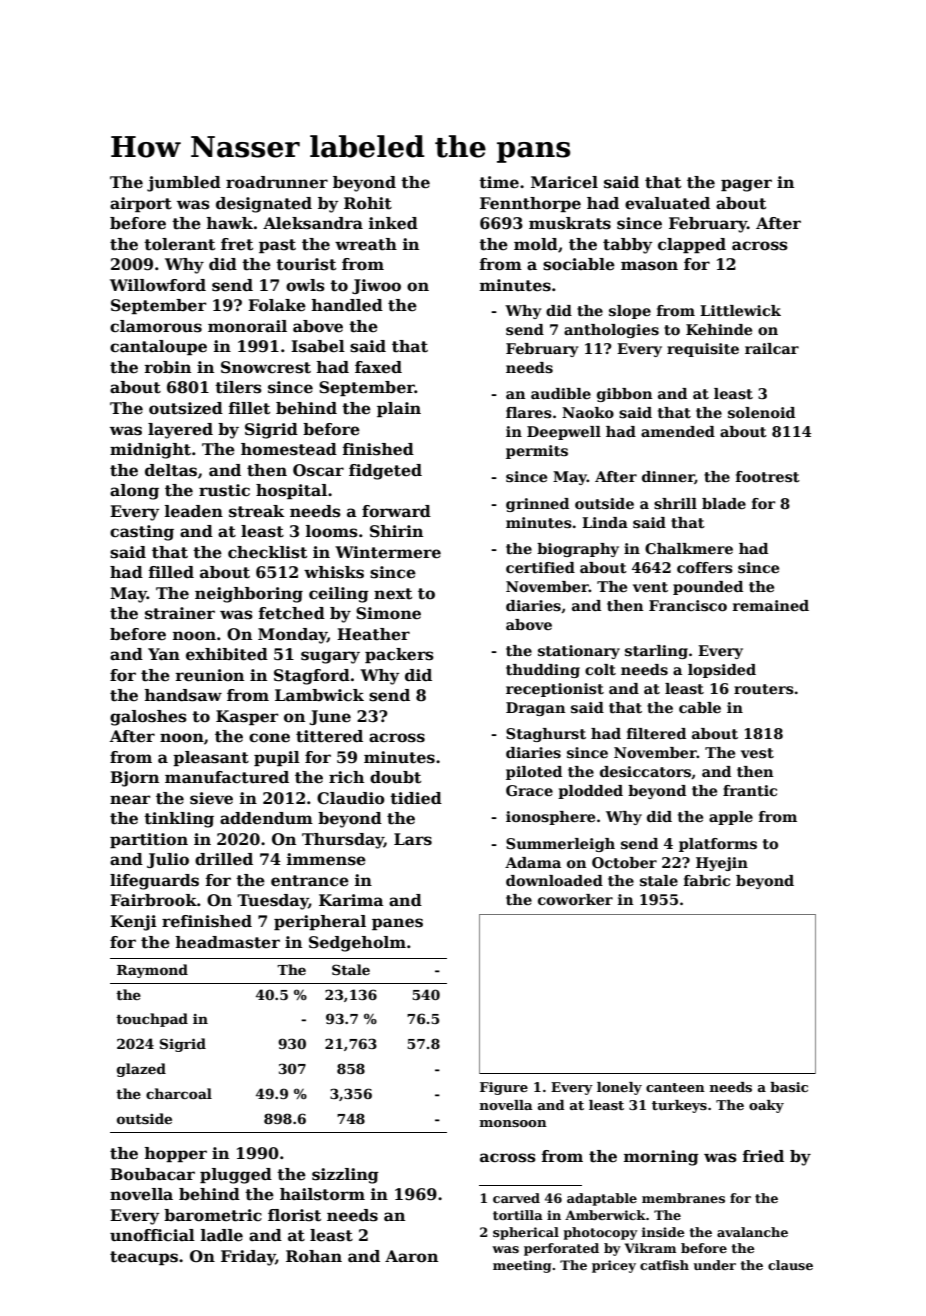  What do you see at coordinates (656, 733) in the image?
I see `filtered` at bounding box center [656, 733].
